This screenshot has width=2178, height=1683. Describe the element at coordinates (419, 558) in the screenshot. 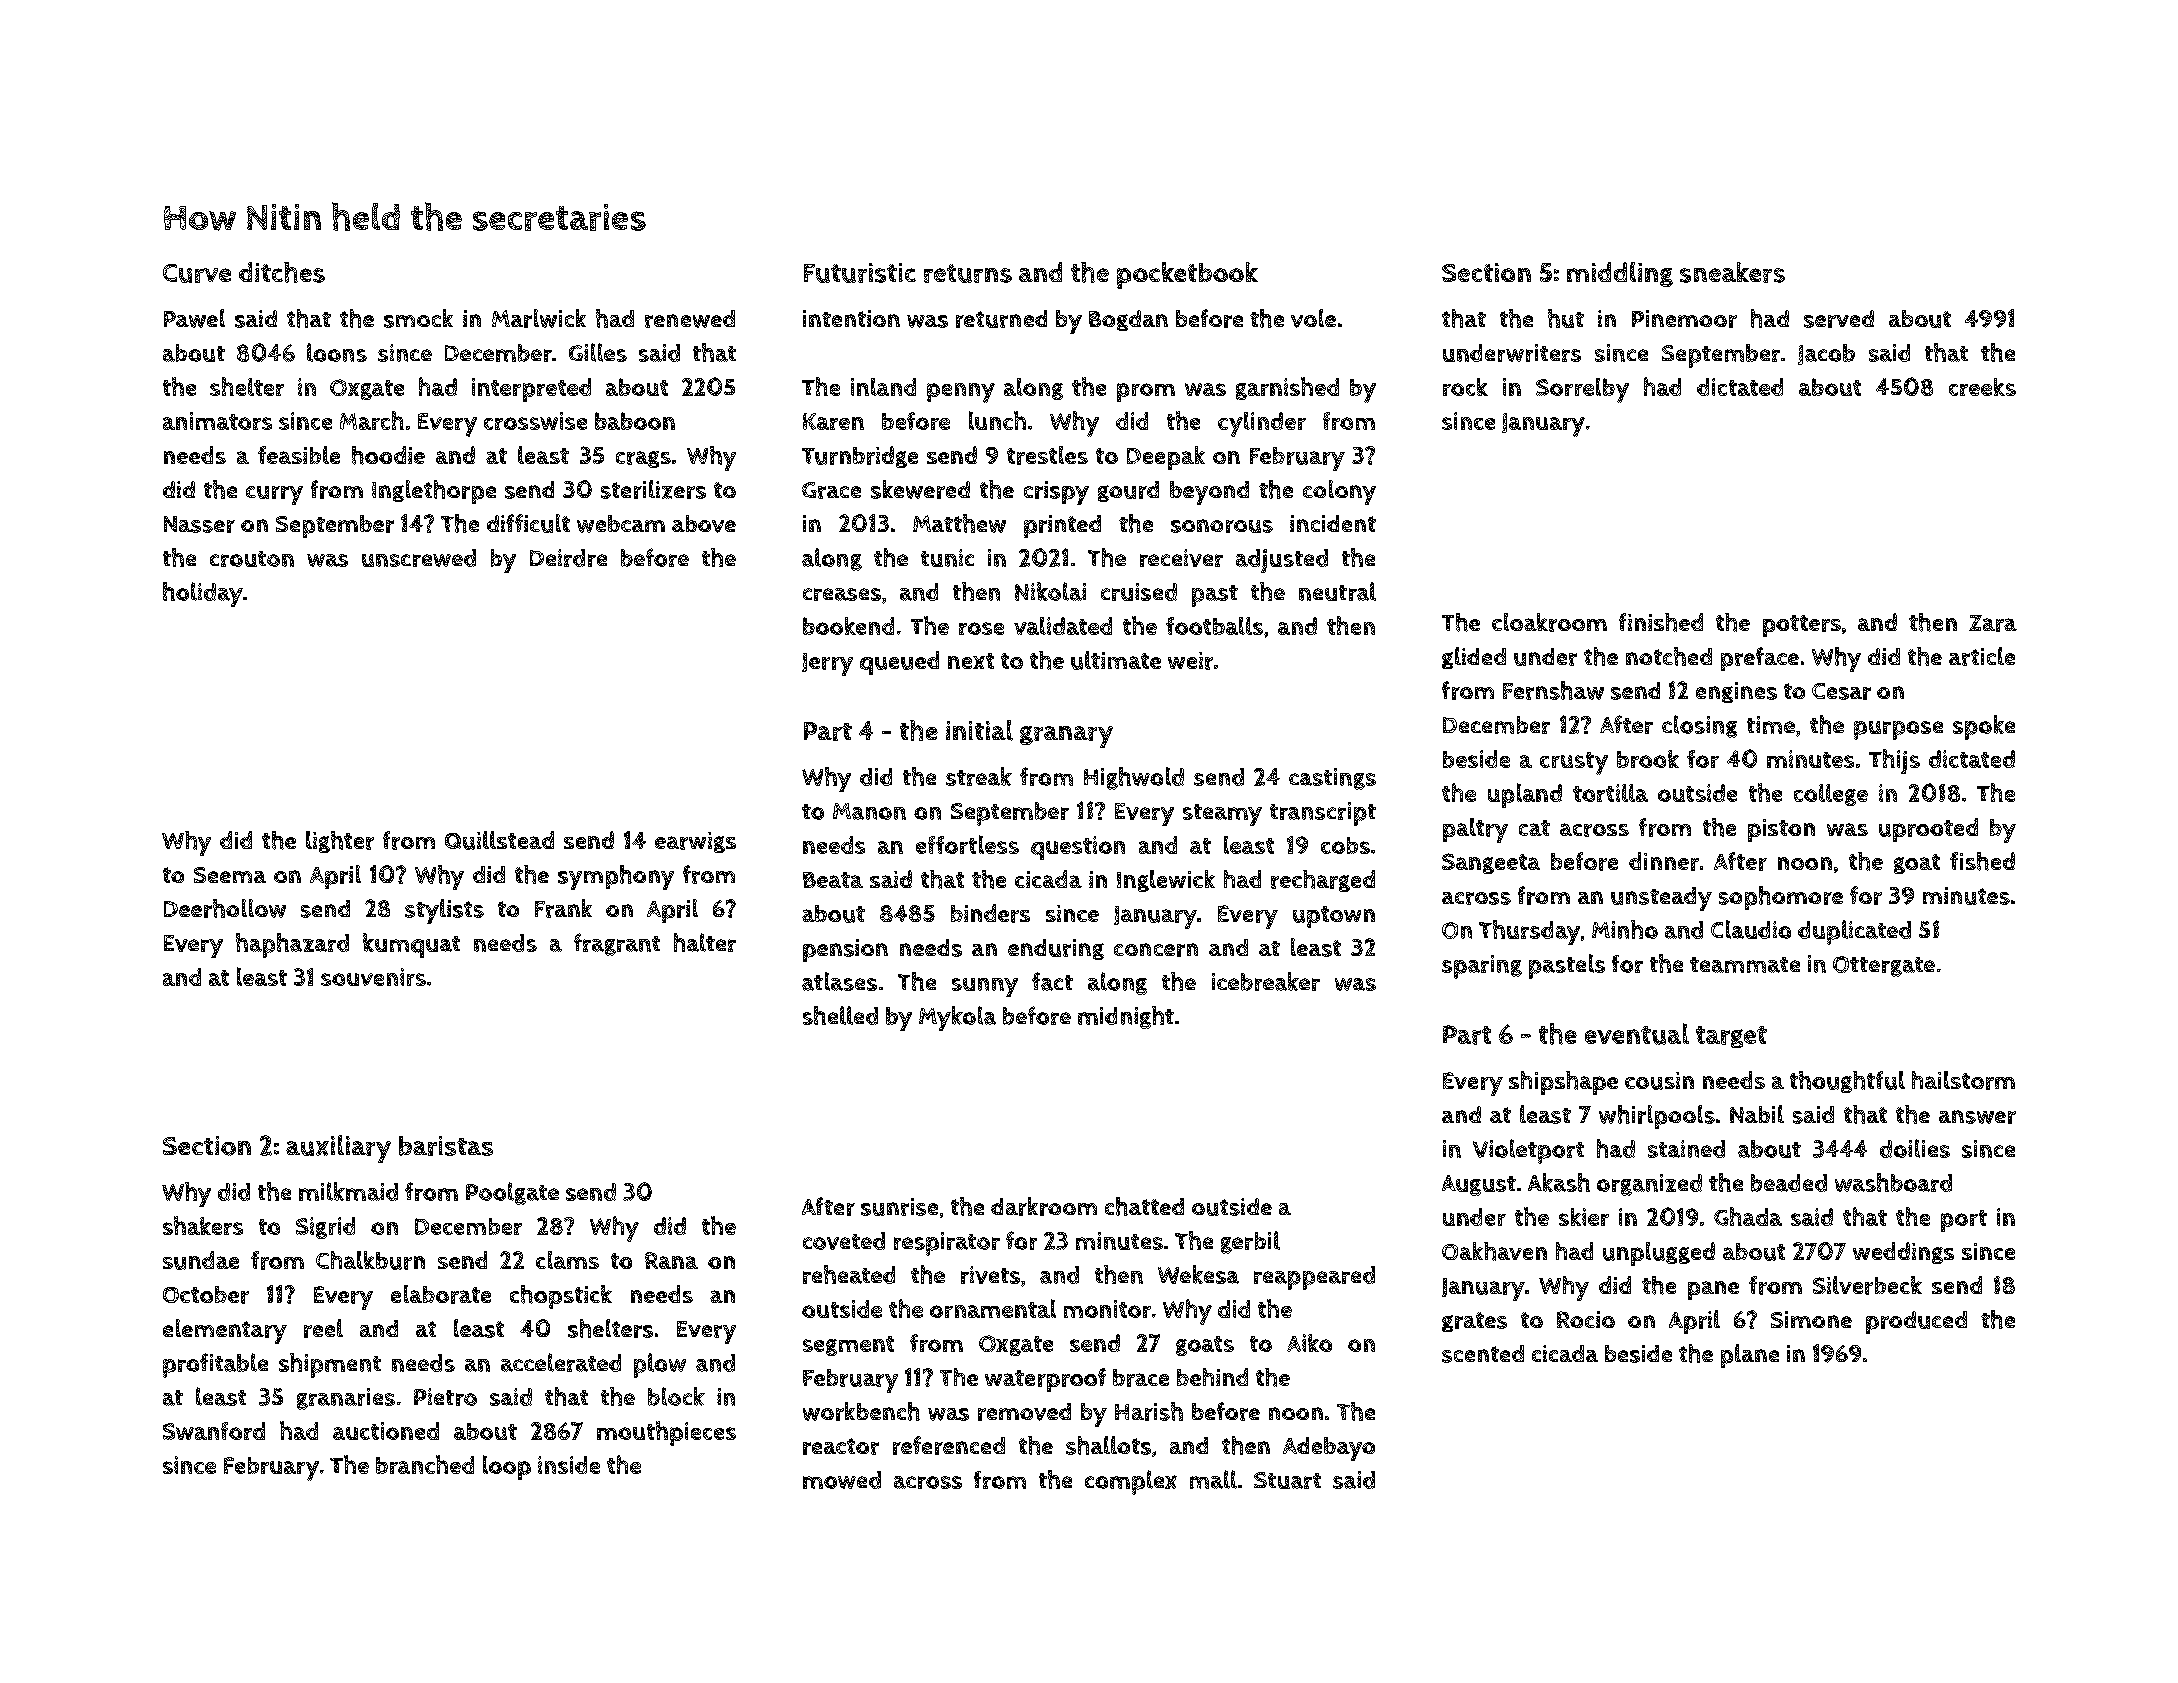

I see `unscrewed` at that location.
